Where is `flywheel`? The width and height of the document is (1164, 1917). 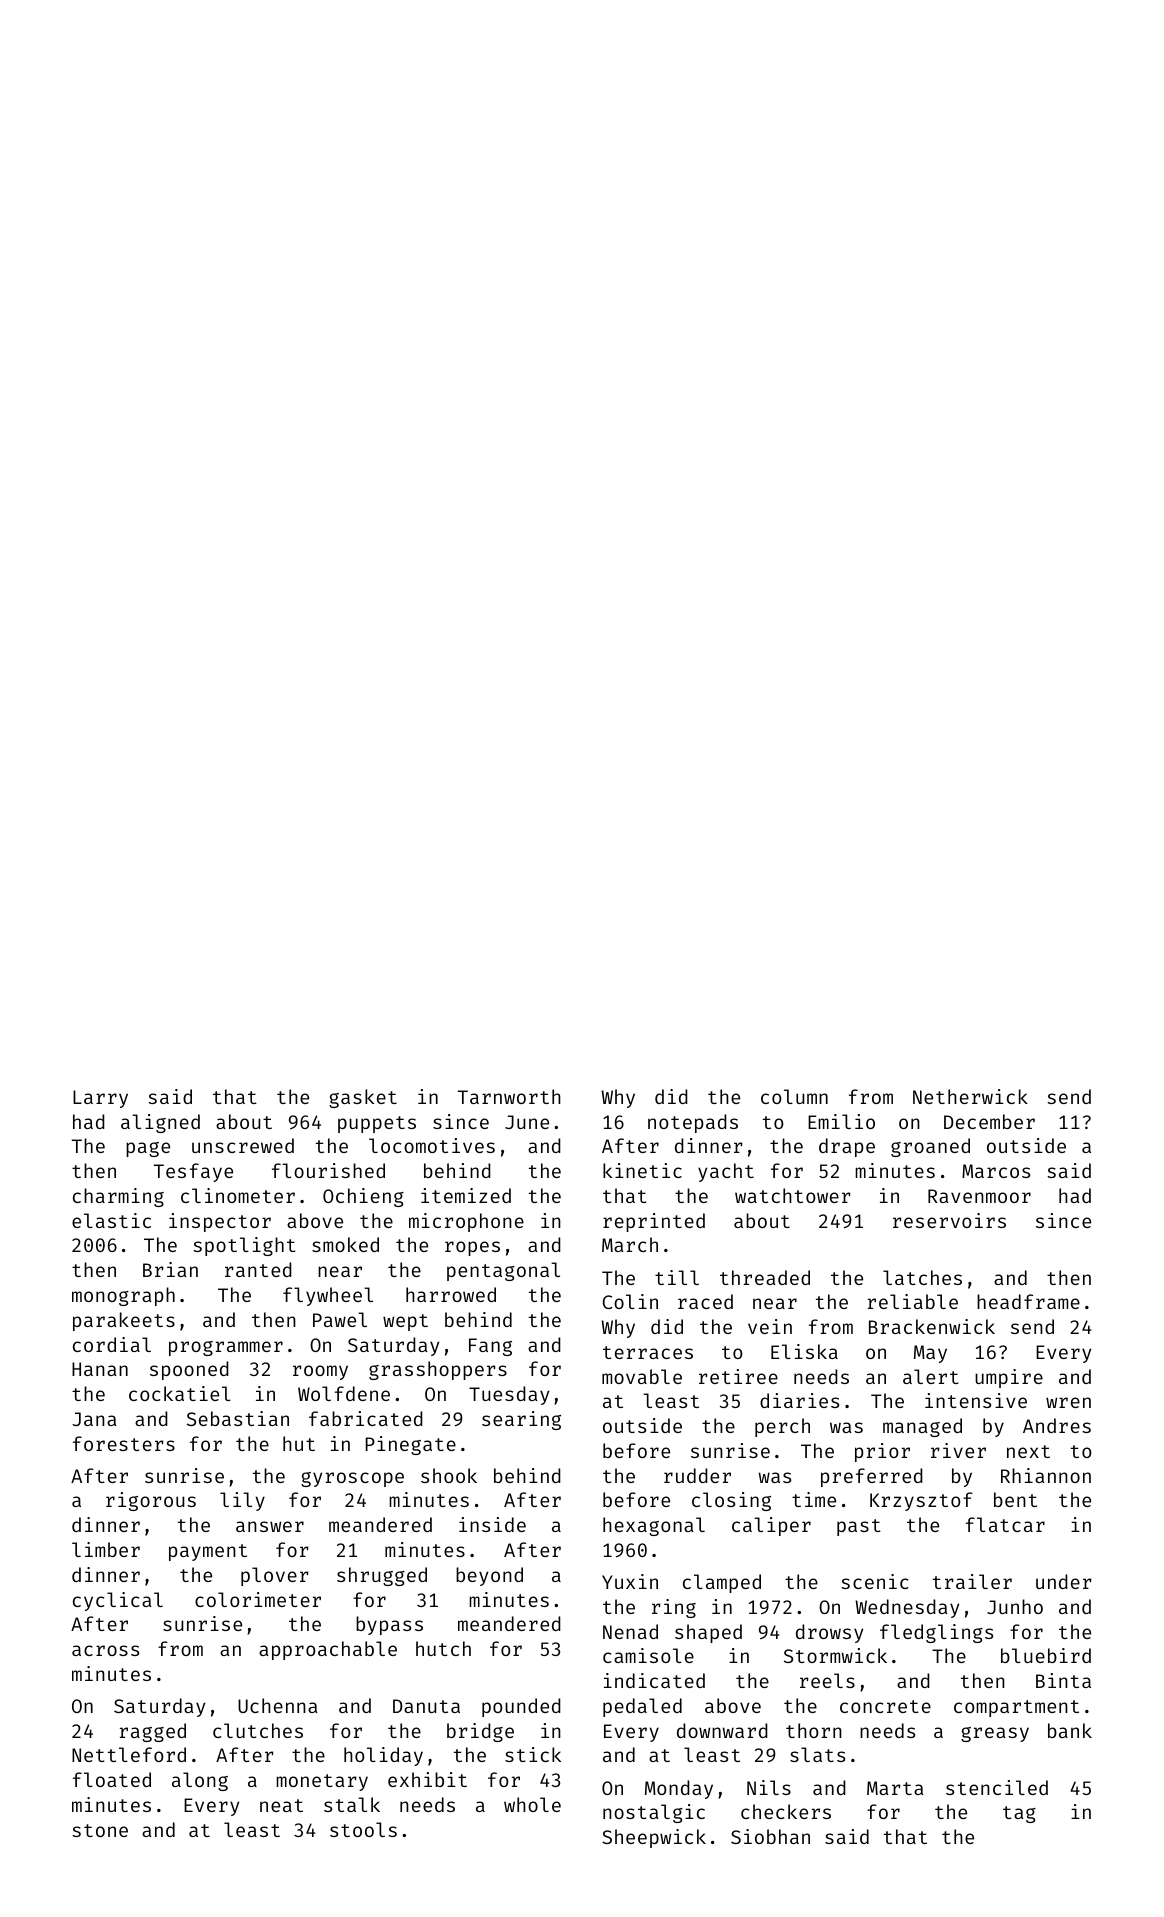 flywheel is located at coordinates (328, 1296).
